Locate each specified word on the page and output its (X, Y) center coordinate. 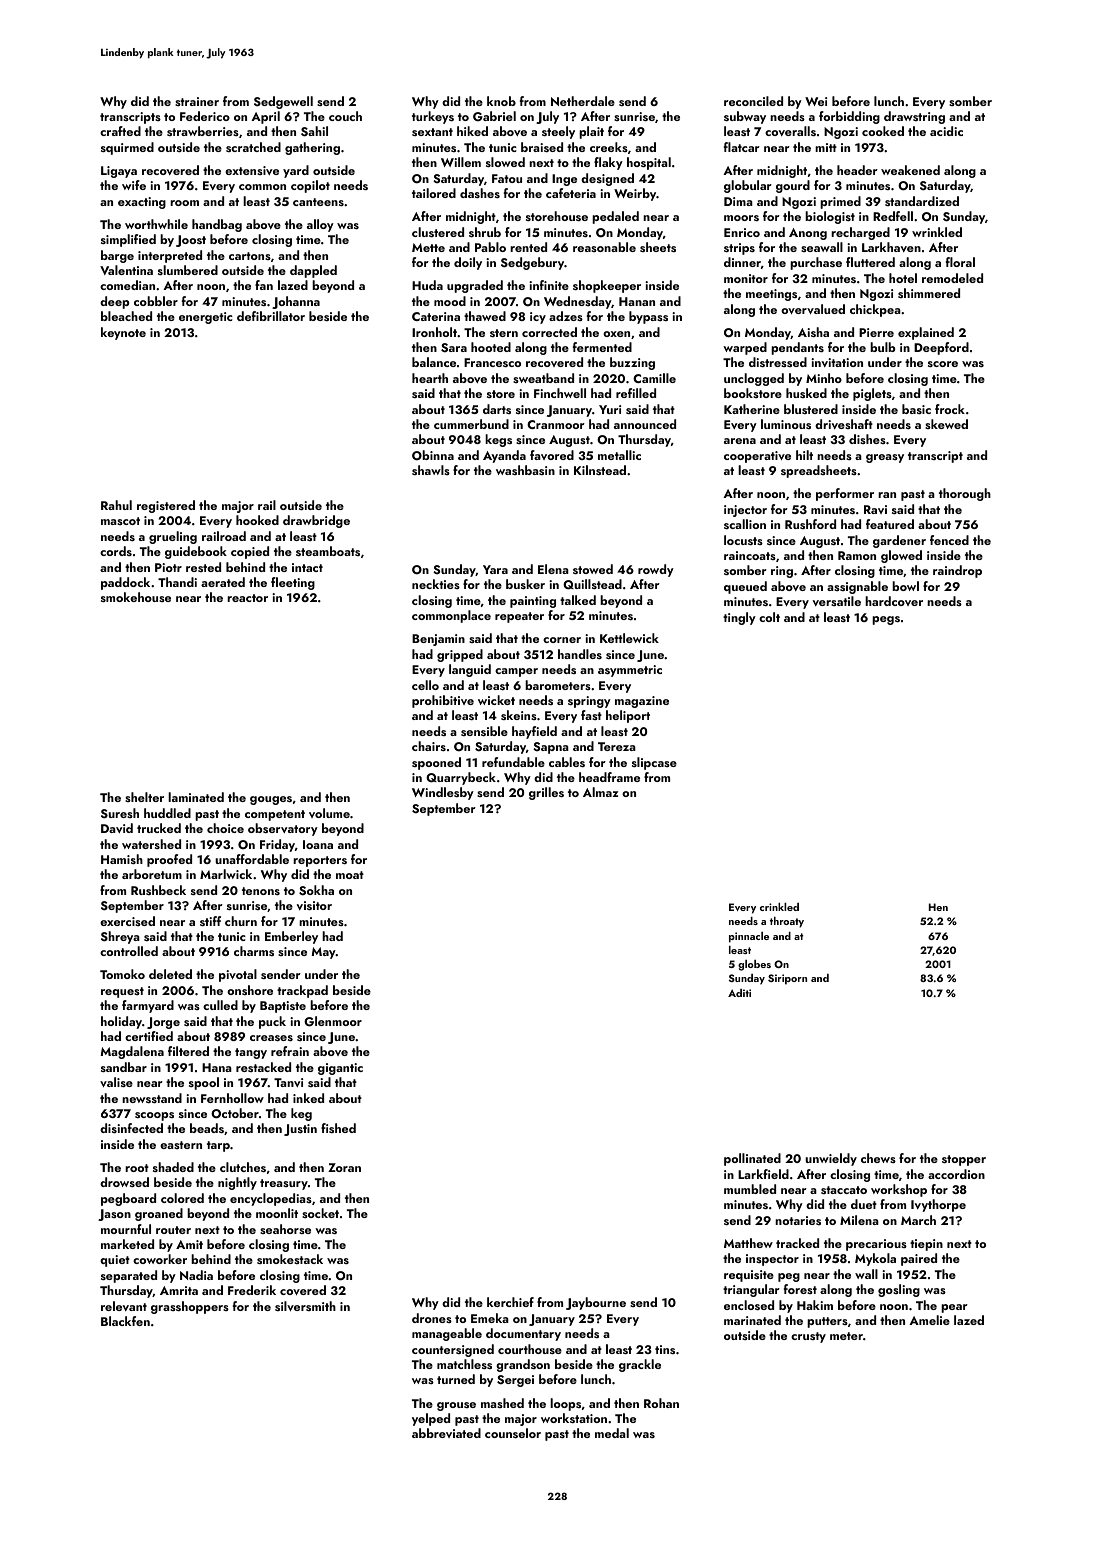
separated (129, 1276)
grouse (456, 1406)
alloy (320, 225)
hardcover (894, 601)
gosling (899, 1290)
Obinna (433, 455)
